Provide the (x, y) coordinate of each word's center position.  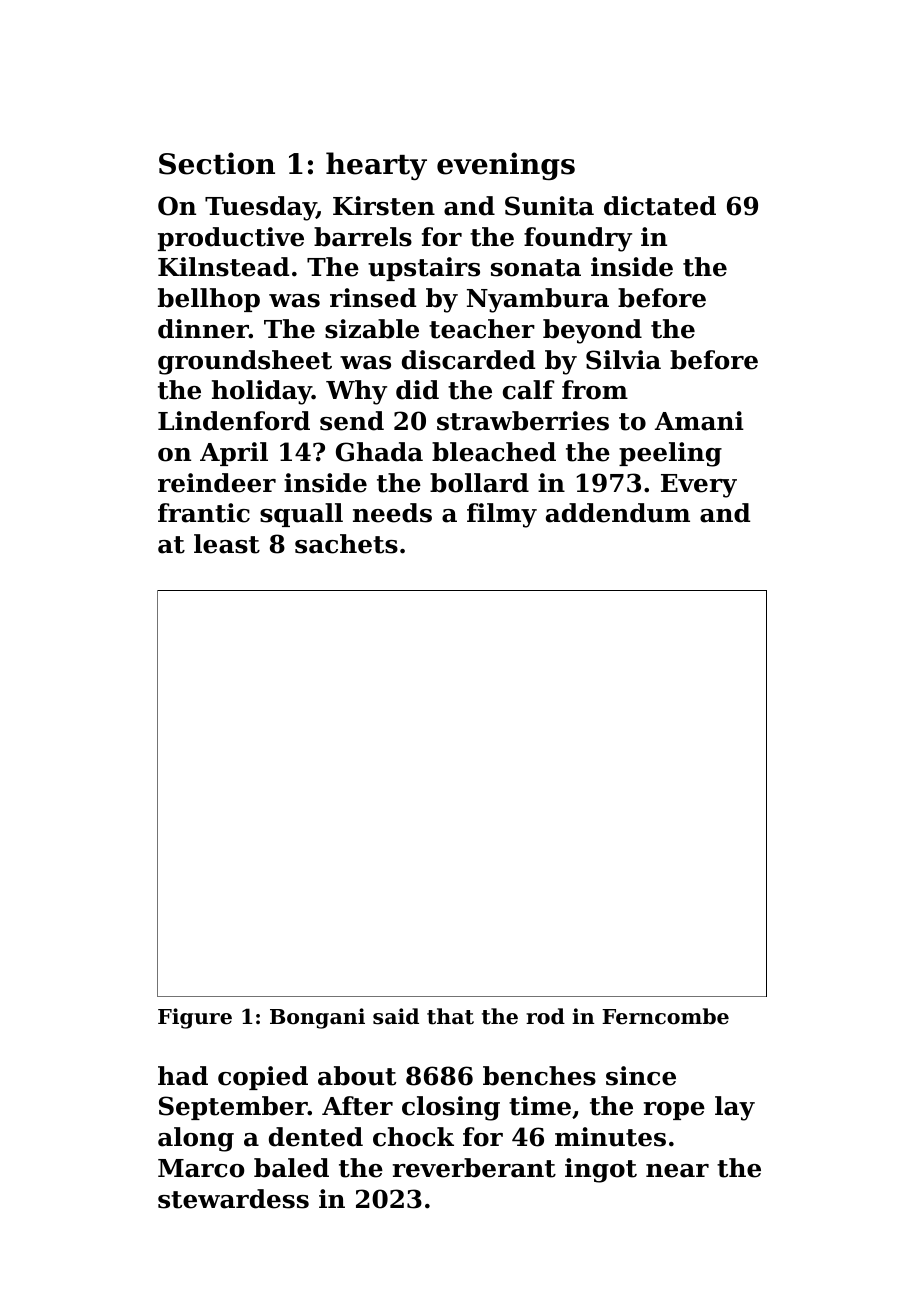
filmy (502, 515)
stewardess (233, 1199)
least (227, 544)
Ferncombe (665, 1016)
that (450, 1016)
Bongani (317, 1018)
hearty (376, 166)
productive (231, 239)
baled (291, 1168)
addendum (618, 513)
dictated (660, 206)
